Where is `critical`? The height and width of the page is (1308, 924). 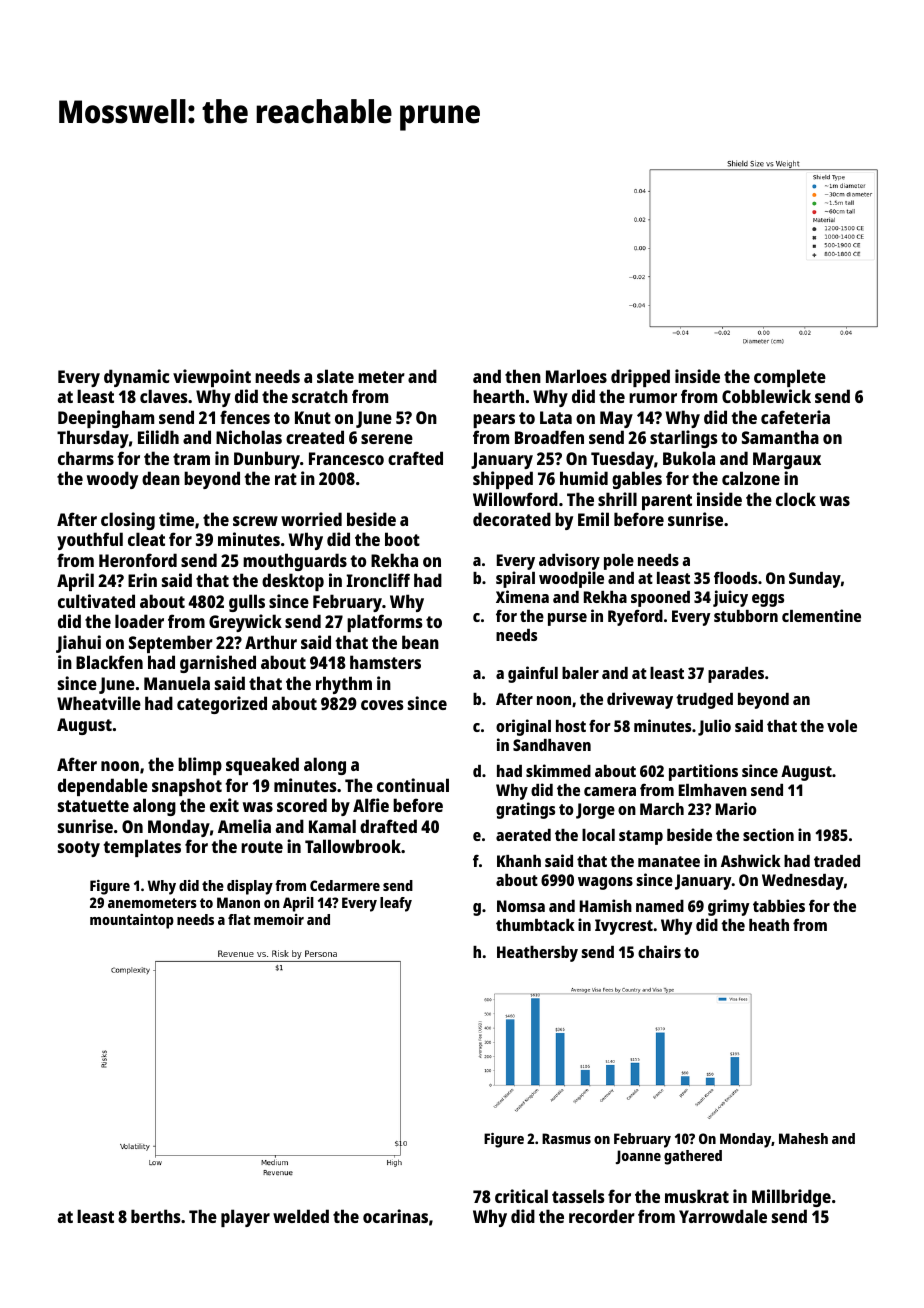
critical is located at coordinates (521, 1196).
